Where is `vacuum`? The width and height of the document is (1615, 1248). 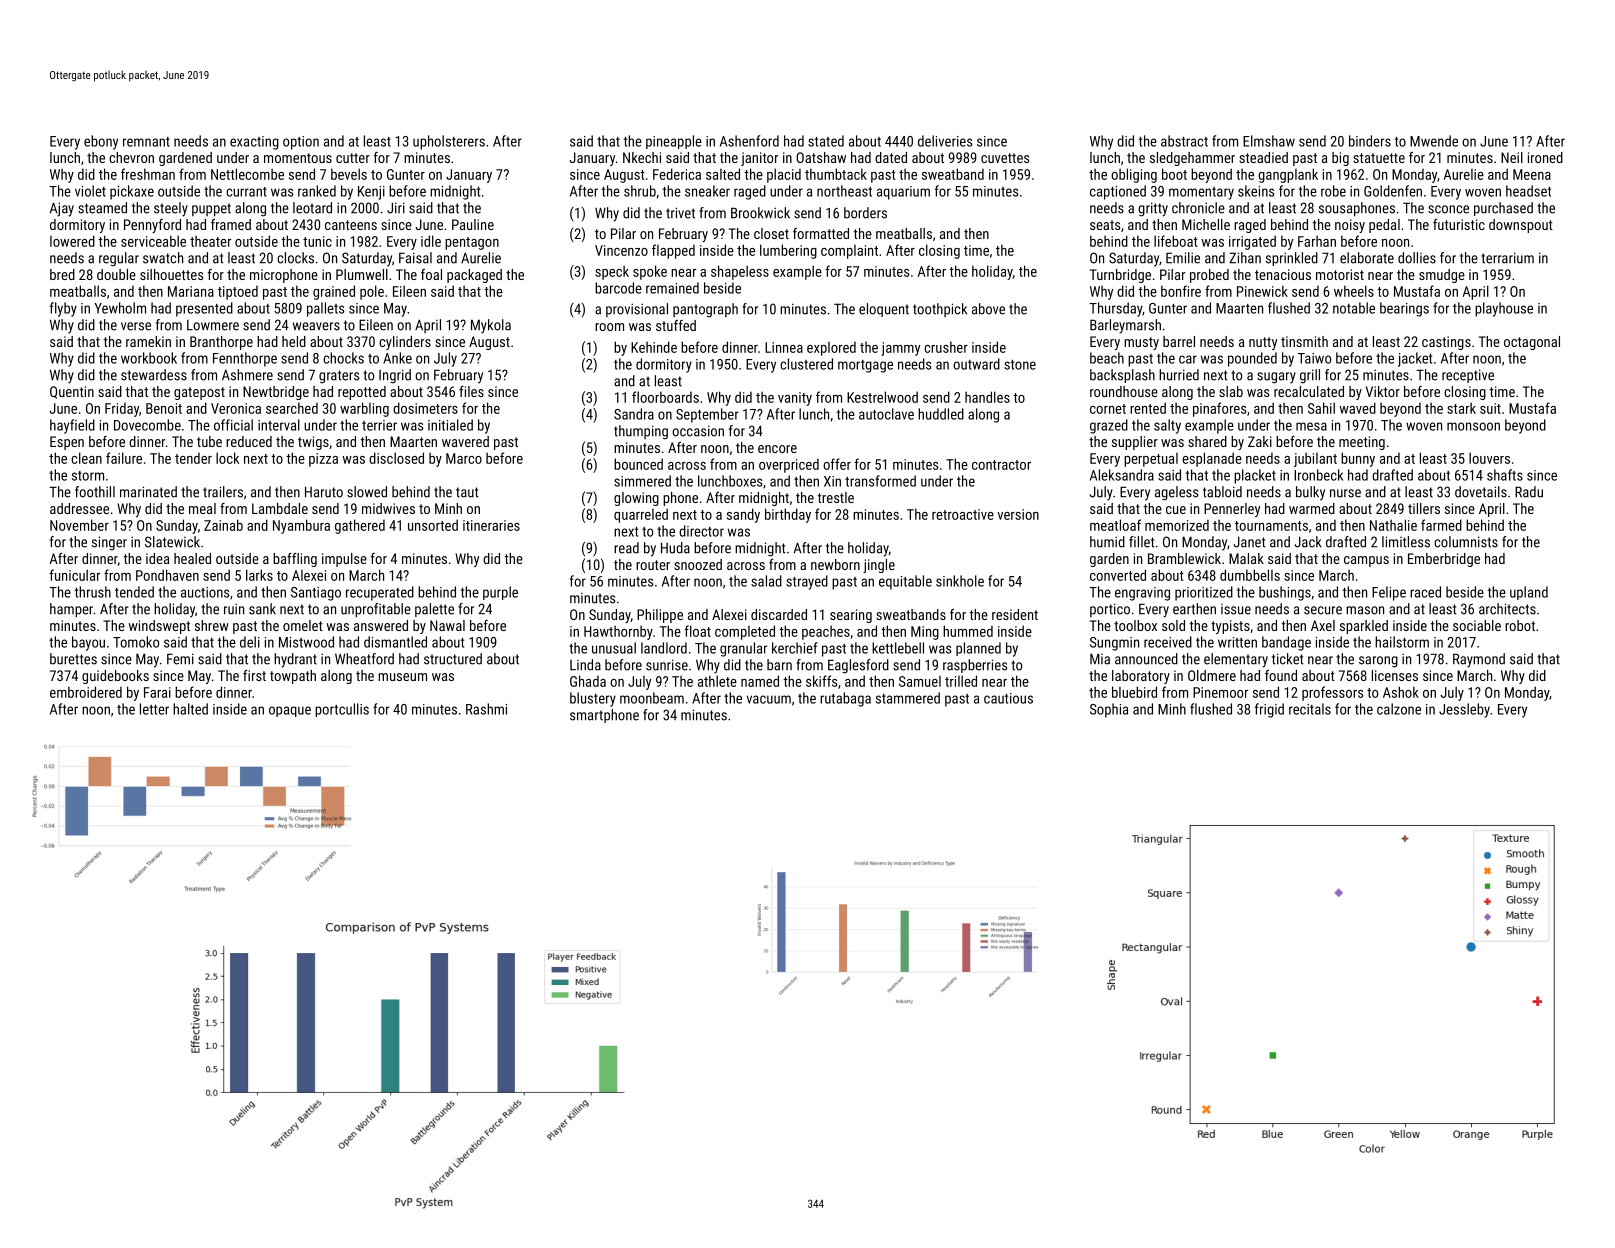
vacuum is located at coordinates (769, 699).
